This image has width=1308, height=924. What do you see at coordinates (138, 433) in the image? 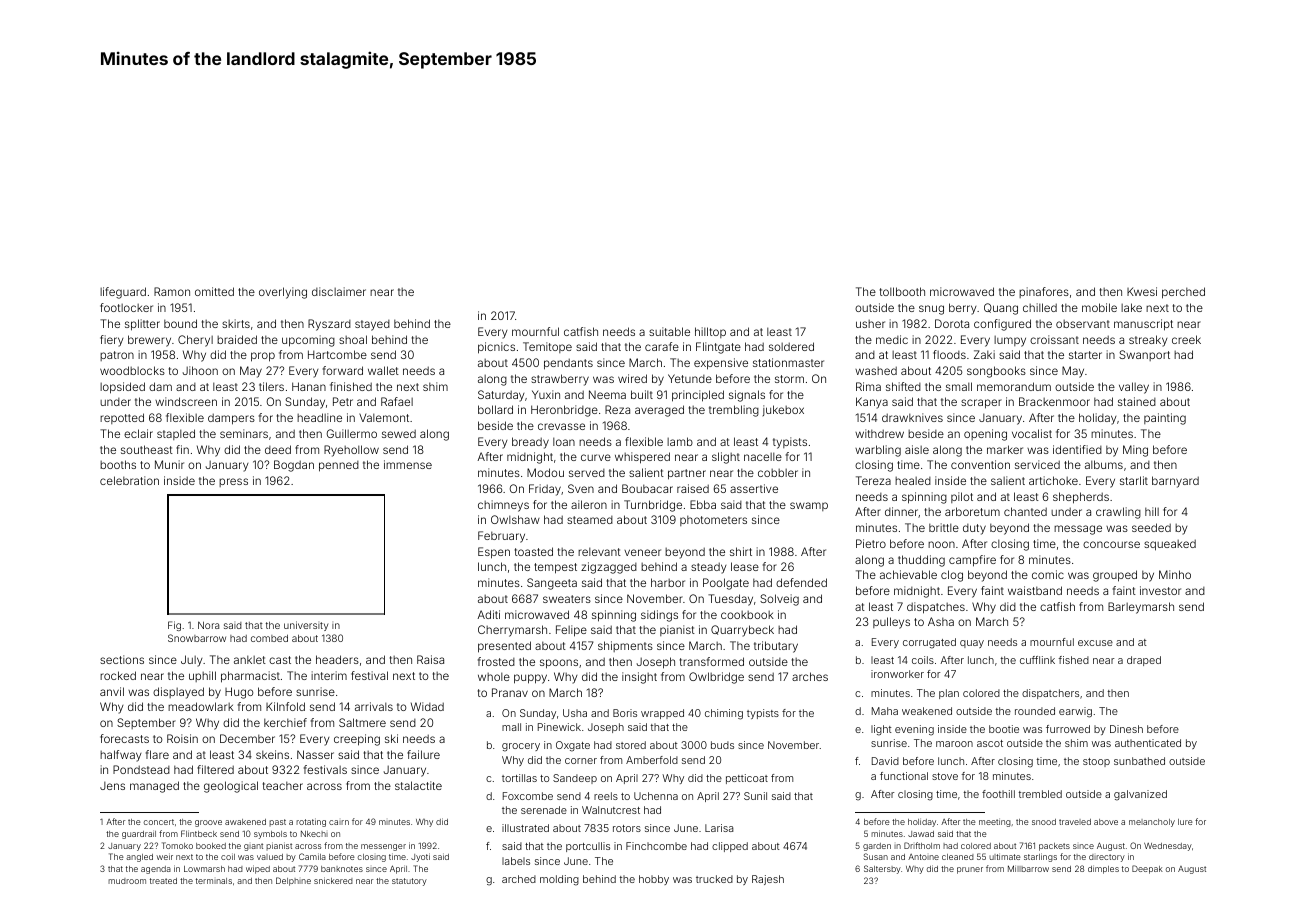
I see `eclair` at bounding box center [138, 433].
